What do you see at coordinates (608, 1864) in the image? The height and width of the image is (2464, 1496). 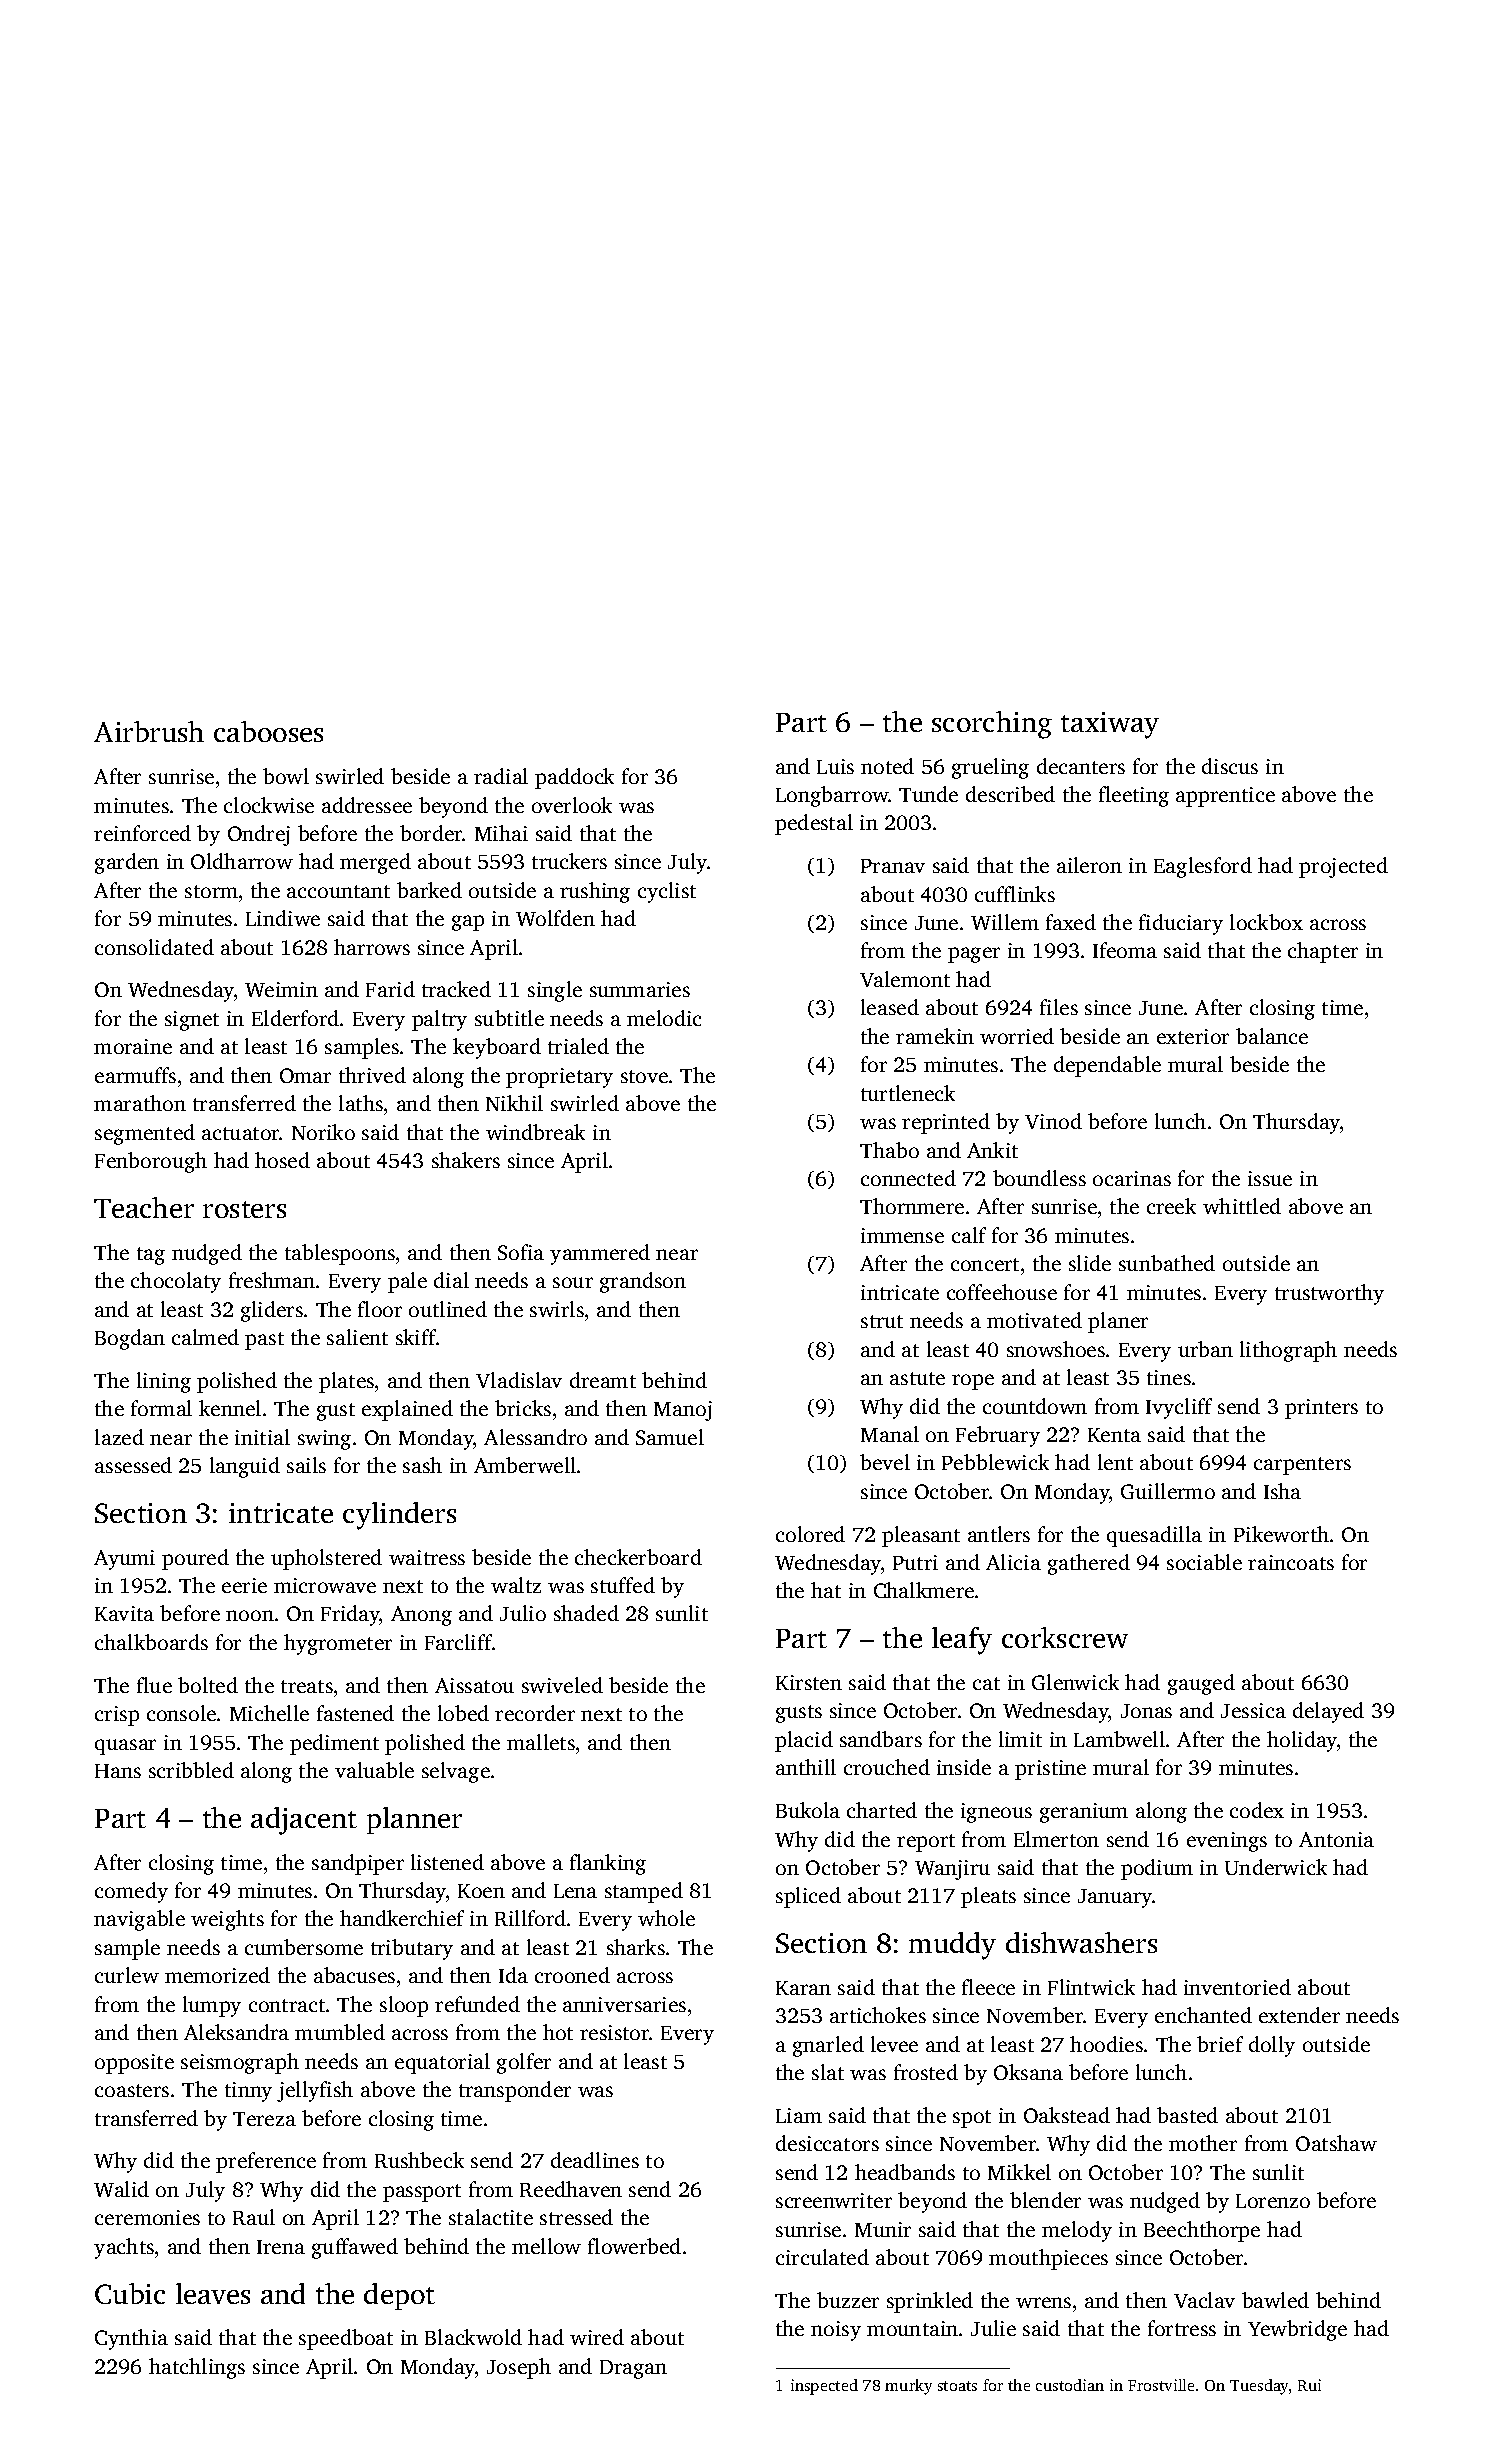 I see `flanking` at bounding box center [608, 1864].
